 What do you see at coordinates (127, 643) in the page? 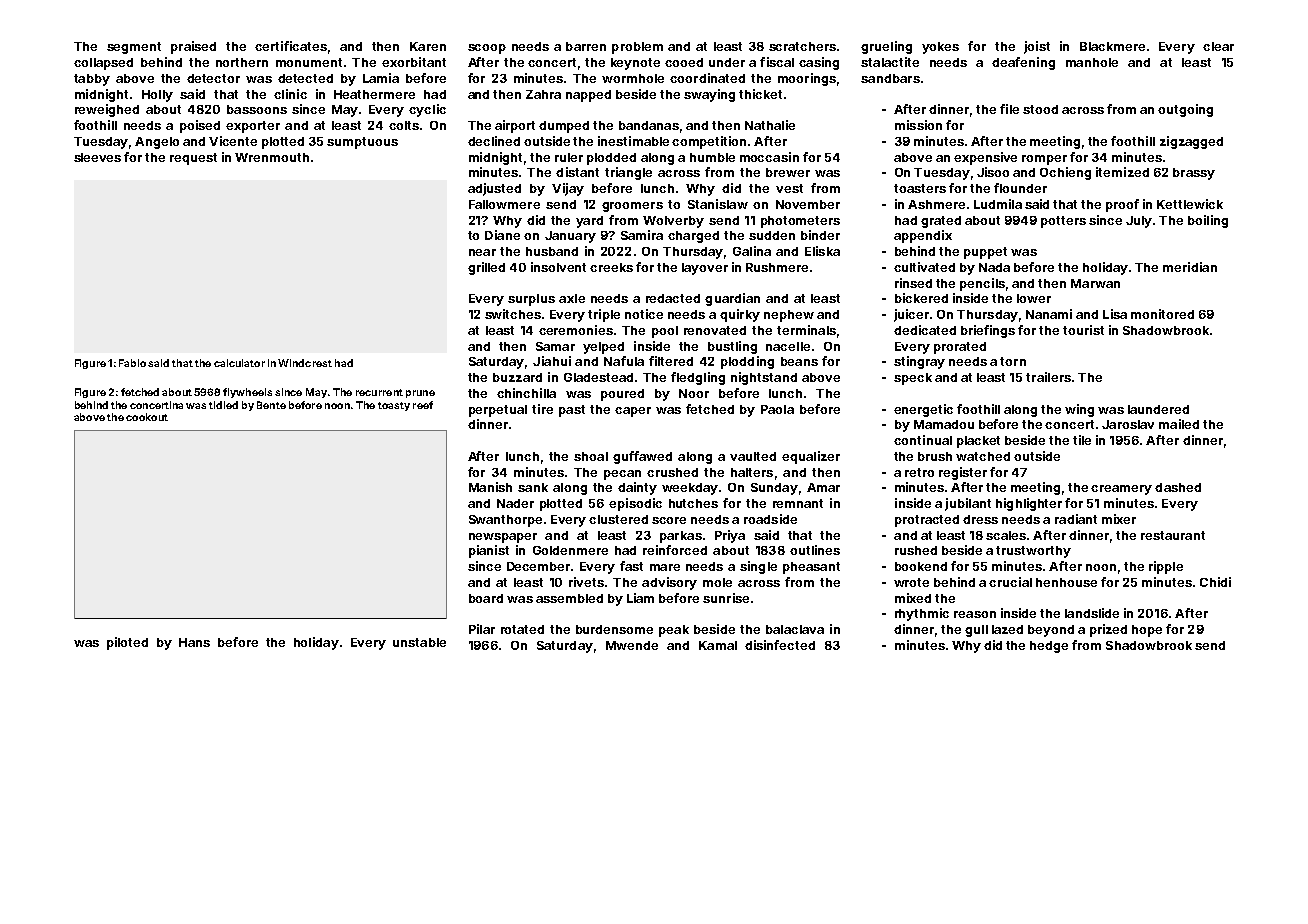
I see `piloted` at bounding box center [127, 643].
